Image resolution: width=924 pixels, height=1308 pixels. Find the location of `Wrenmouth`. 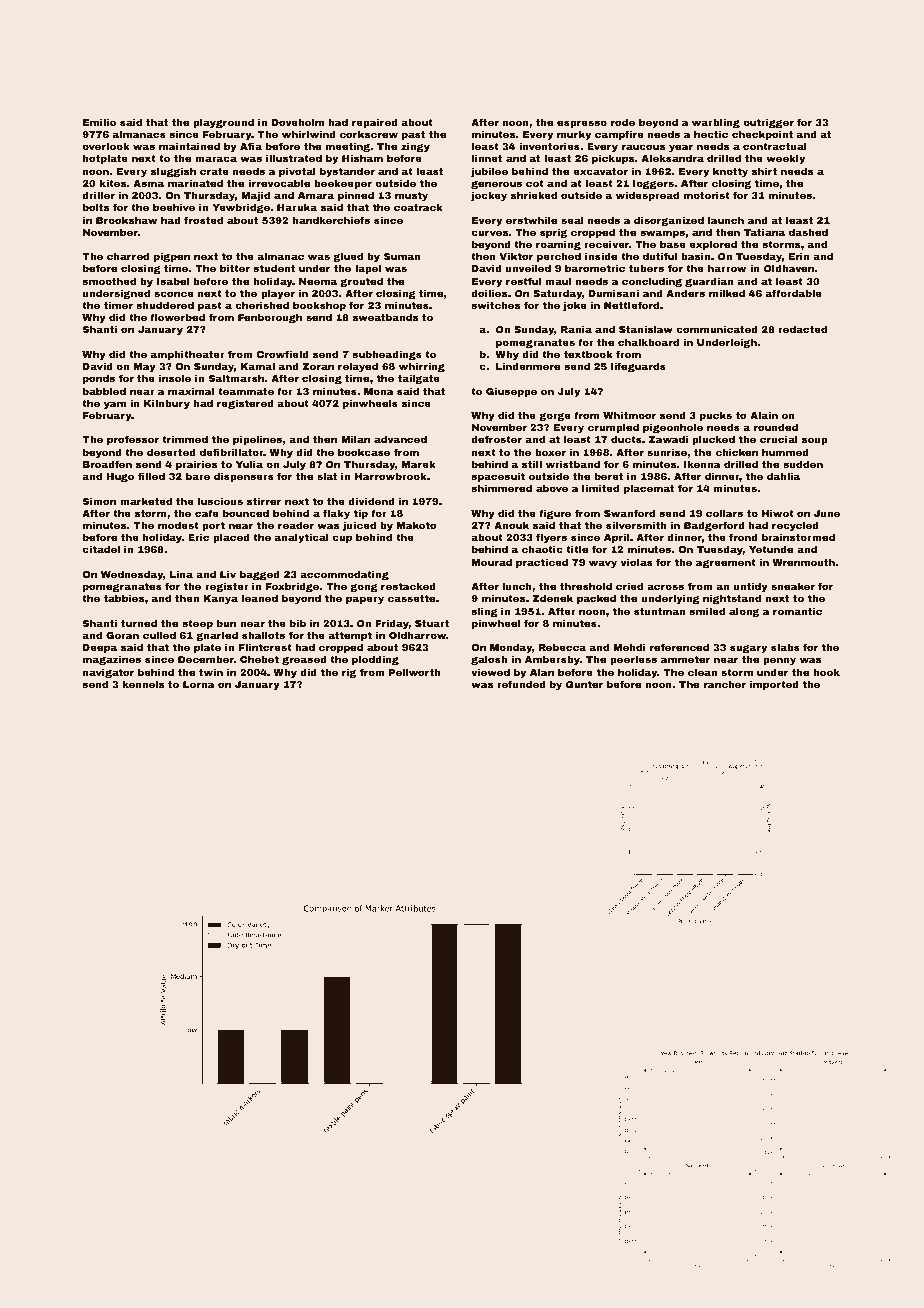

Wrenmouth is located at coordinates (803, 562).
